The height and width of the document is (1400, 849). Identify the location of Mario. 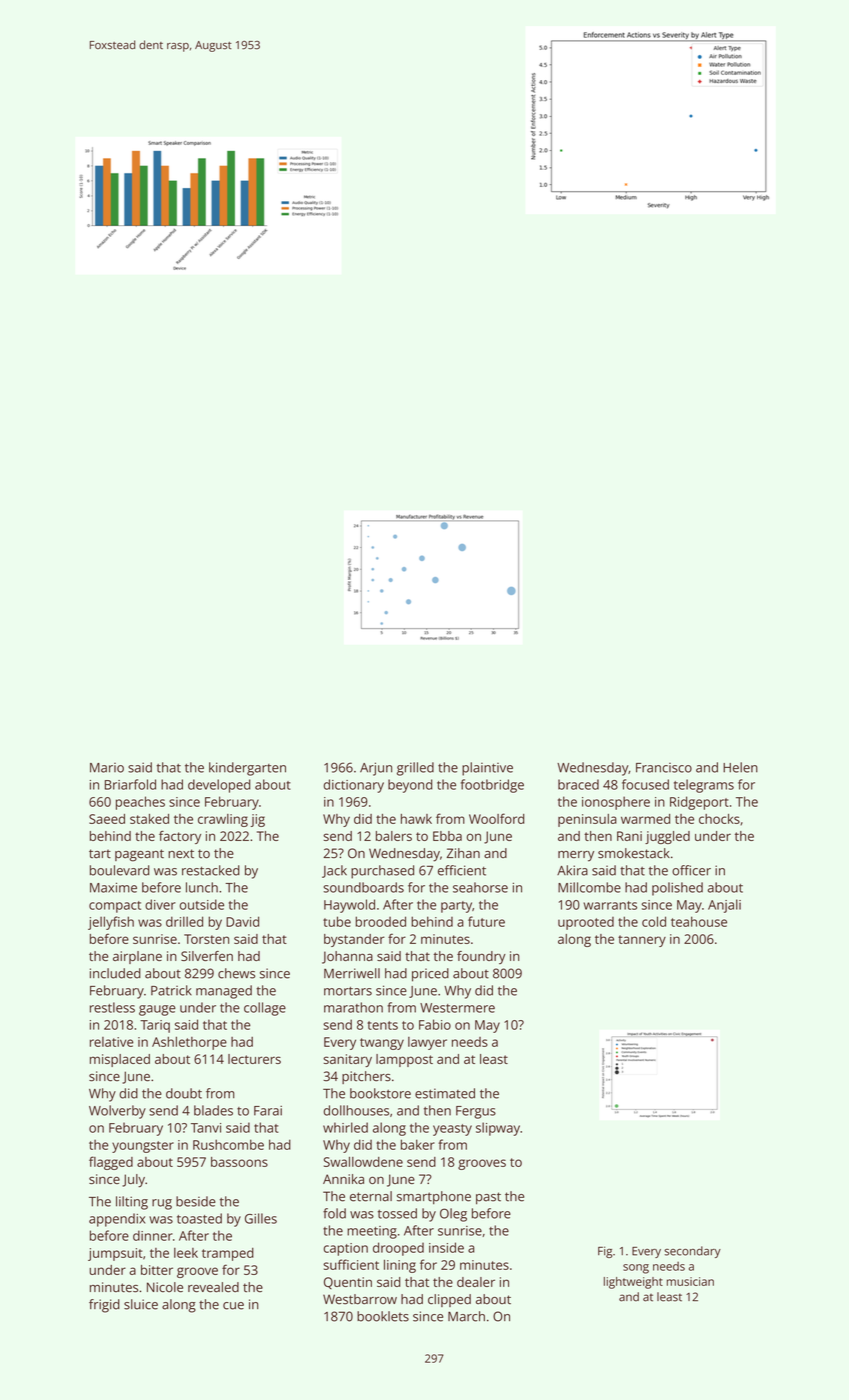
(107, 768).
